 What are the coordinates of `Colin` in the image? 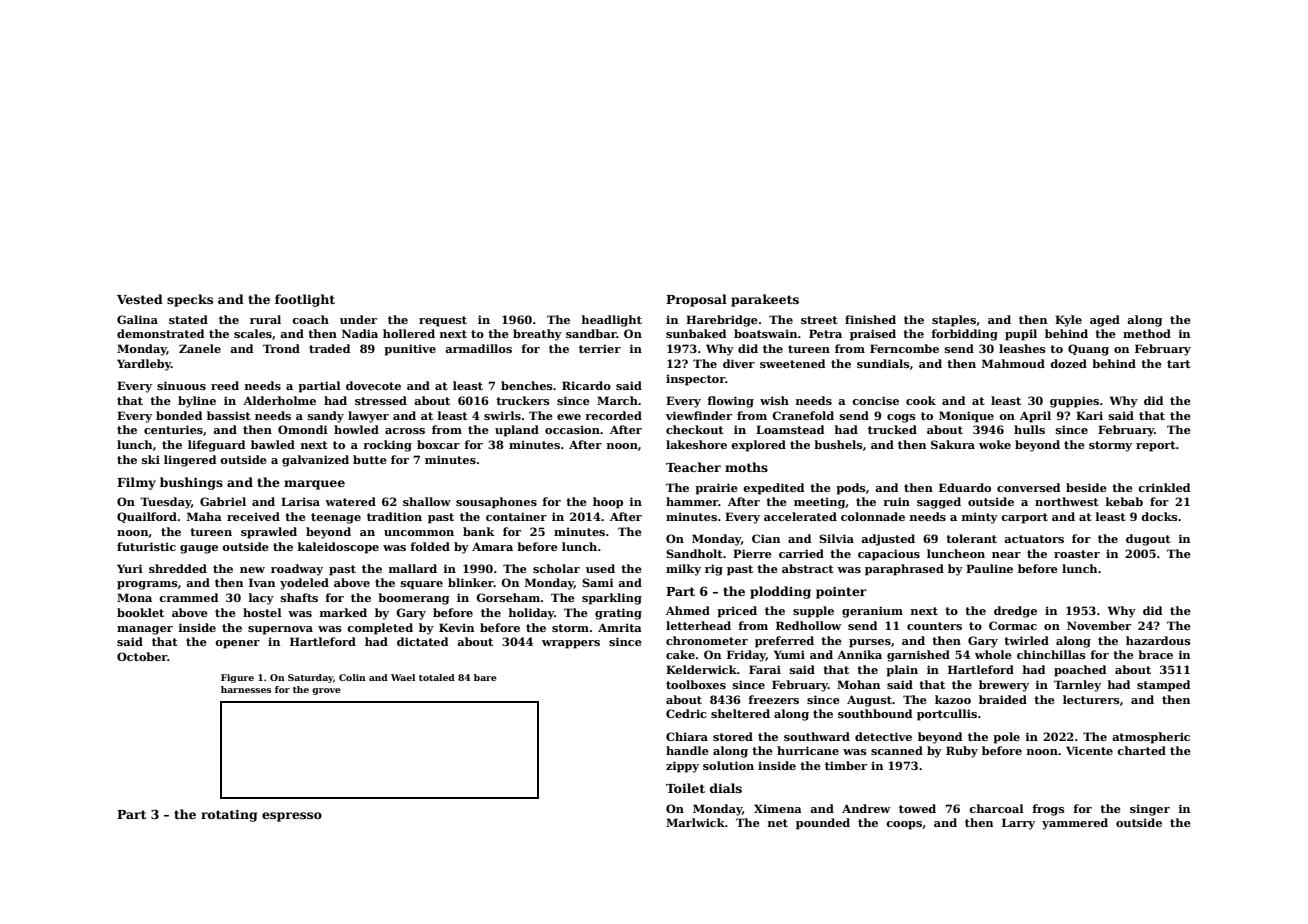 It's located at (352, 677).
